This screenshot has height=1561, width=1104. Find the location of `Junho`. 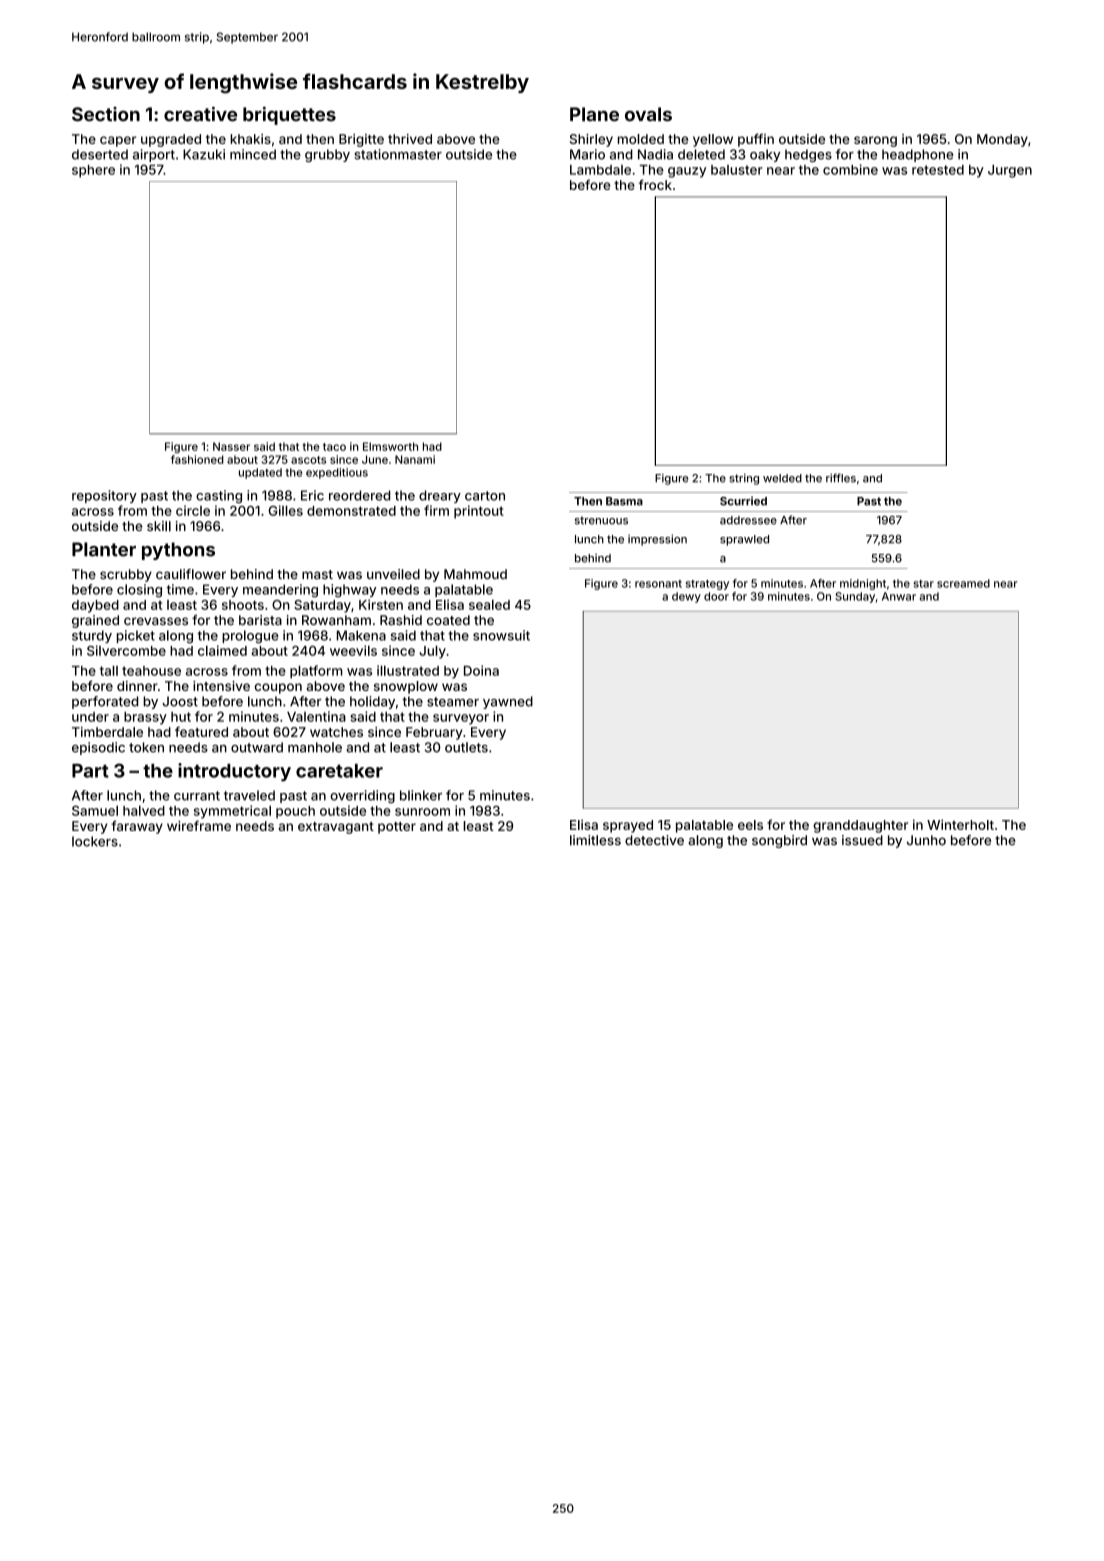

Junho is located at coordinates (926, 840).
